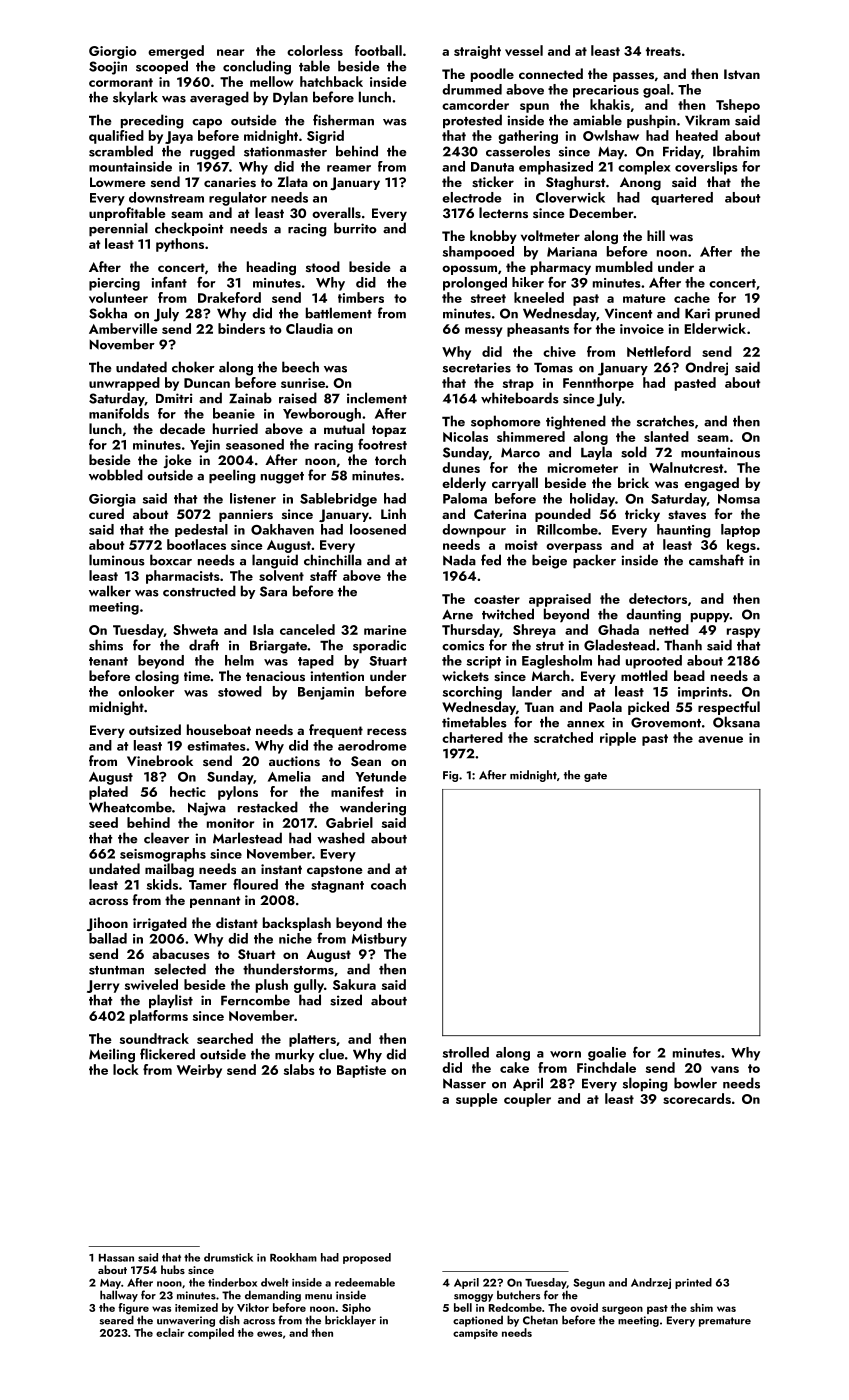  Describe the element at coordinates (356, 1308) in the image. I see `Sipho` at that location.
